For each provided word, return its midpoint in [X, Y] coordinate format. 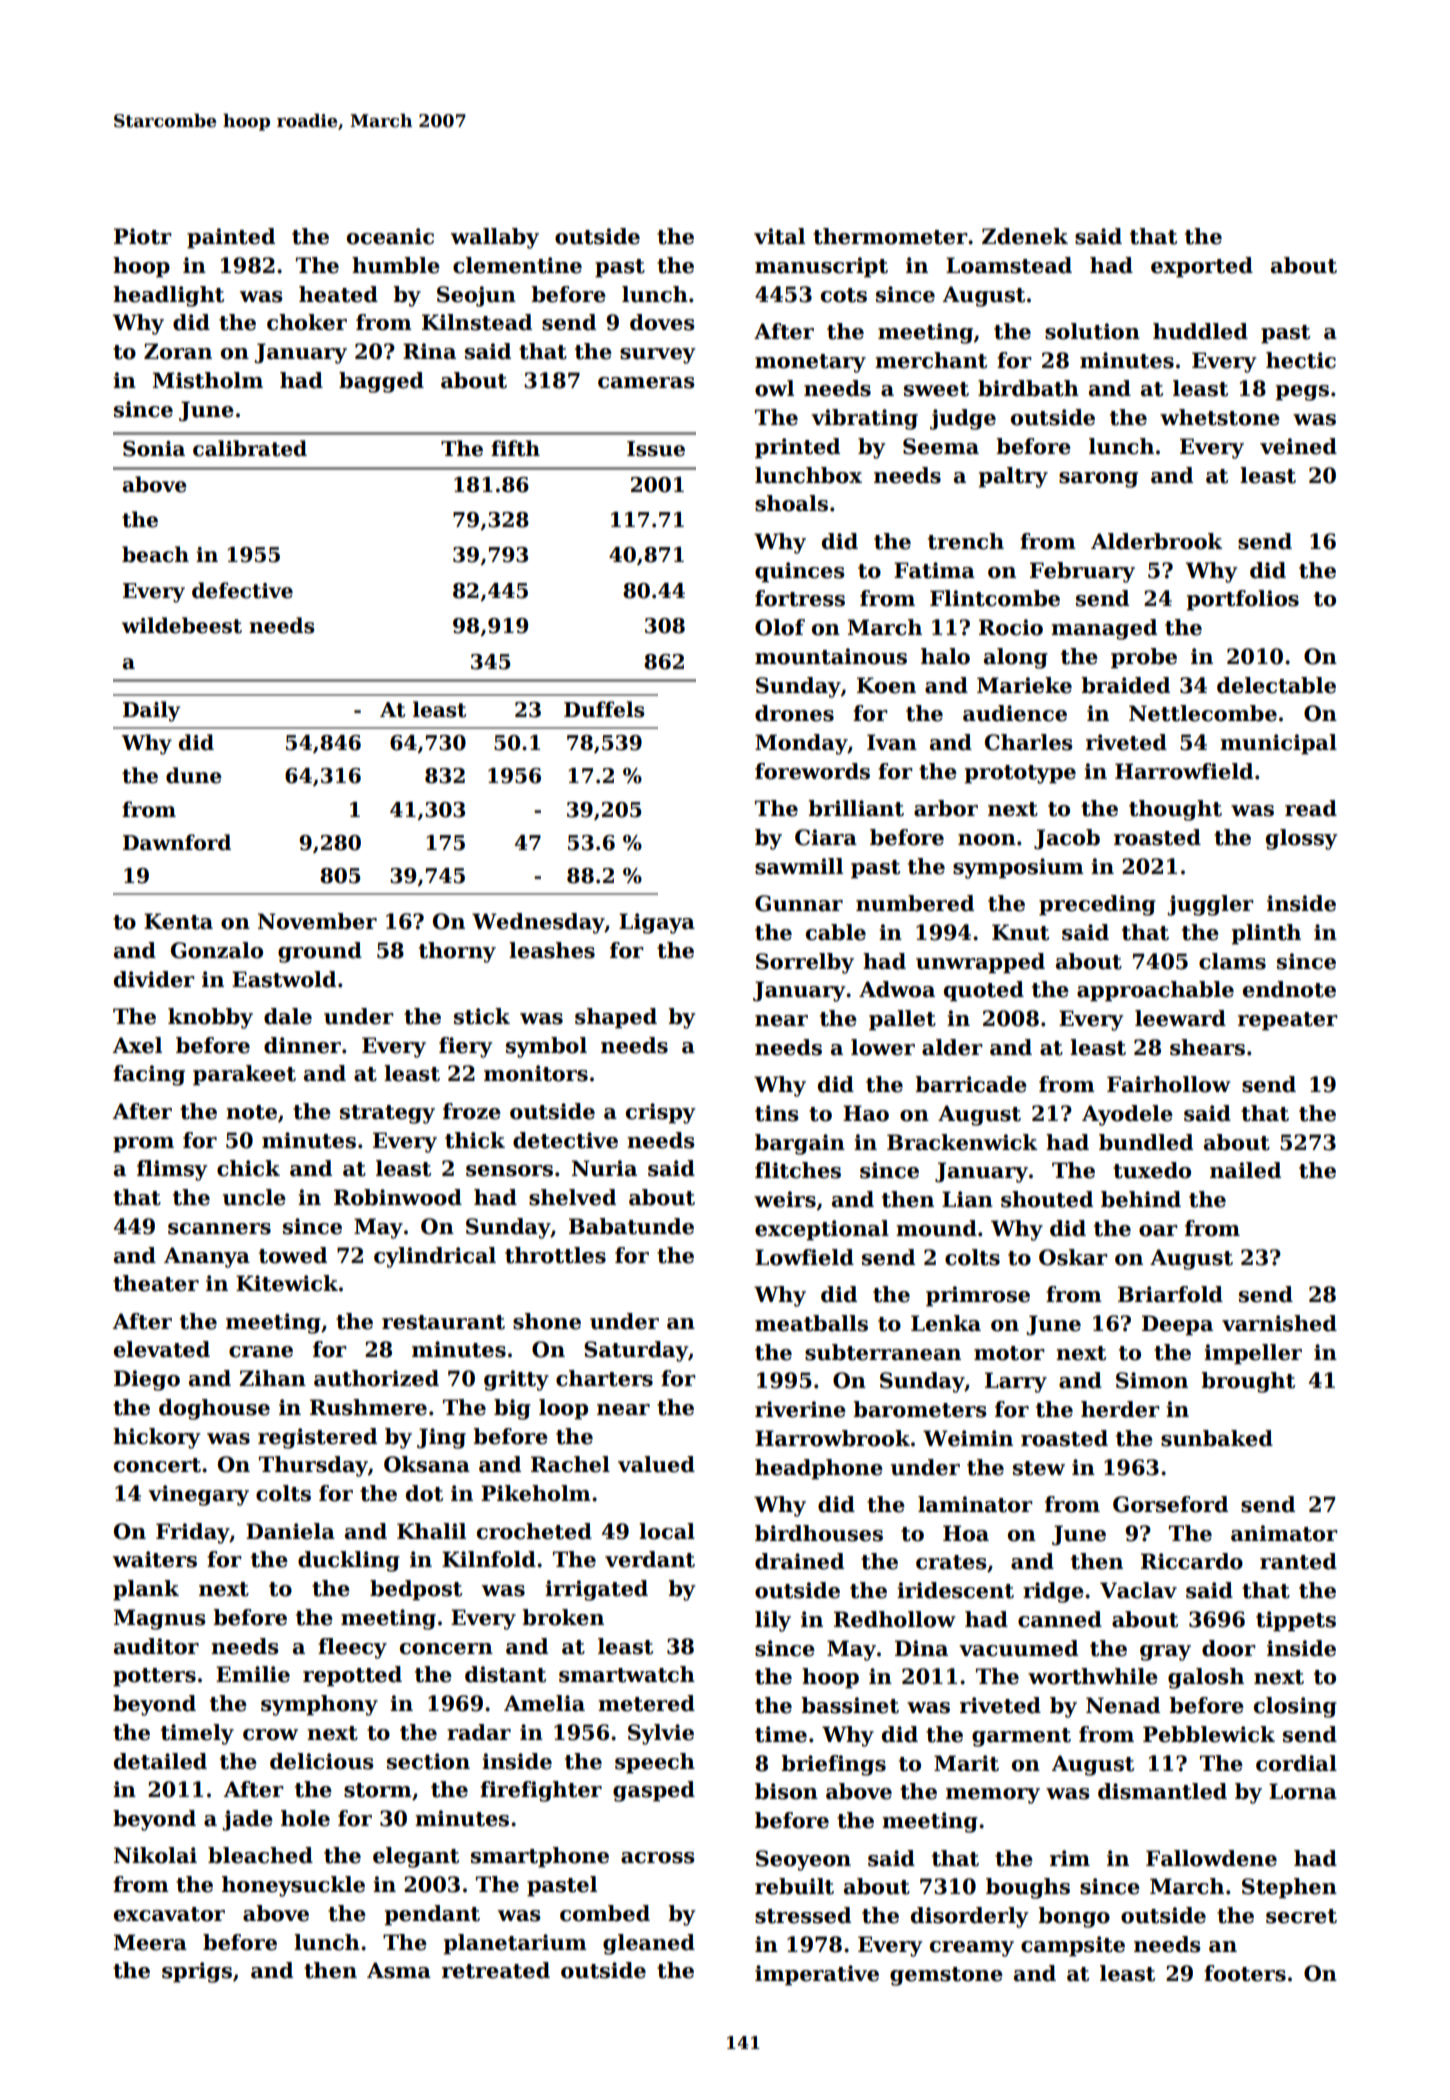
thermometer [890, 236]
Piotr [143, 236]
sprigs [197, 1972]
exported [1202, 267]
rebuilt [794, 1886]
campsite [1073, 1946]
